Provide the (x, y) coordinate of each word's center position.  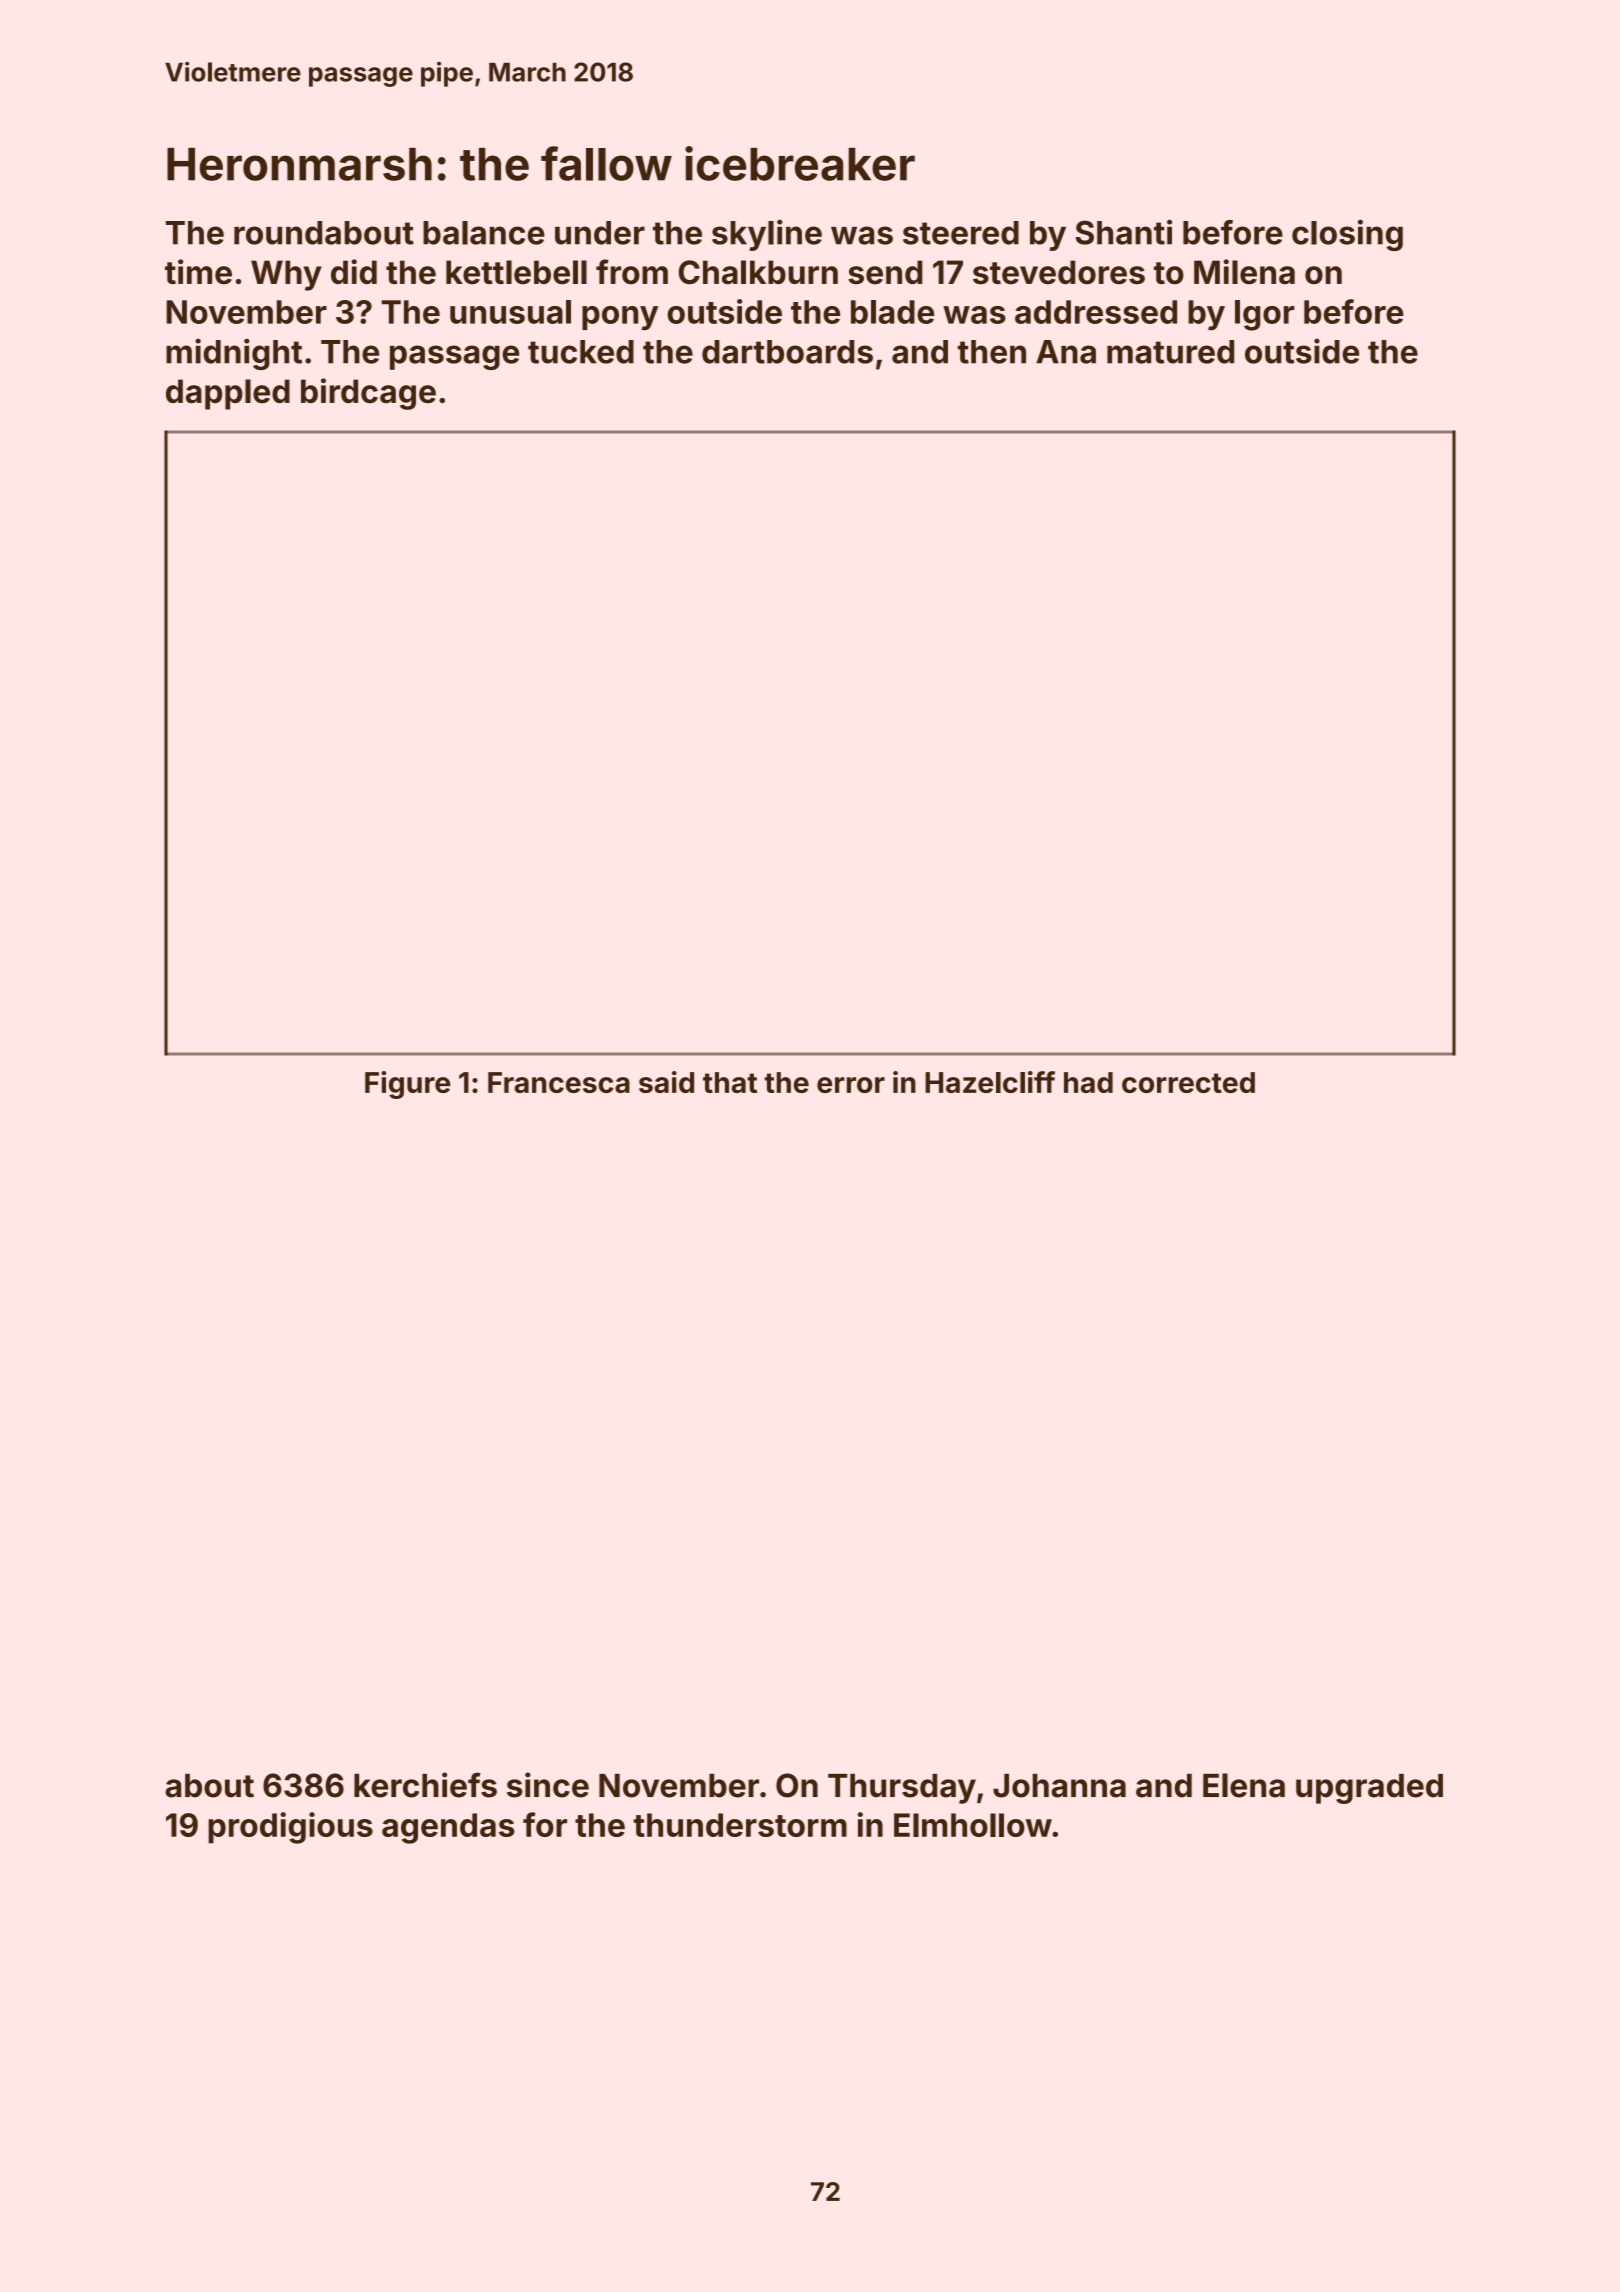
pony (620, 318)
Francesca (559, 1082)
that (730, 1082)
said (666, 1082)
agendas (448, 1828)
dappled (228, 394)
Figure (407, 1085)
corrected (1188, 1082)
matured (1170, 352)
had (1088, 1082)
